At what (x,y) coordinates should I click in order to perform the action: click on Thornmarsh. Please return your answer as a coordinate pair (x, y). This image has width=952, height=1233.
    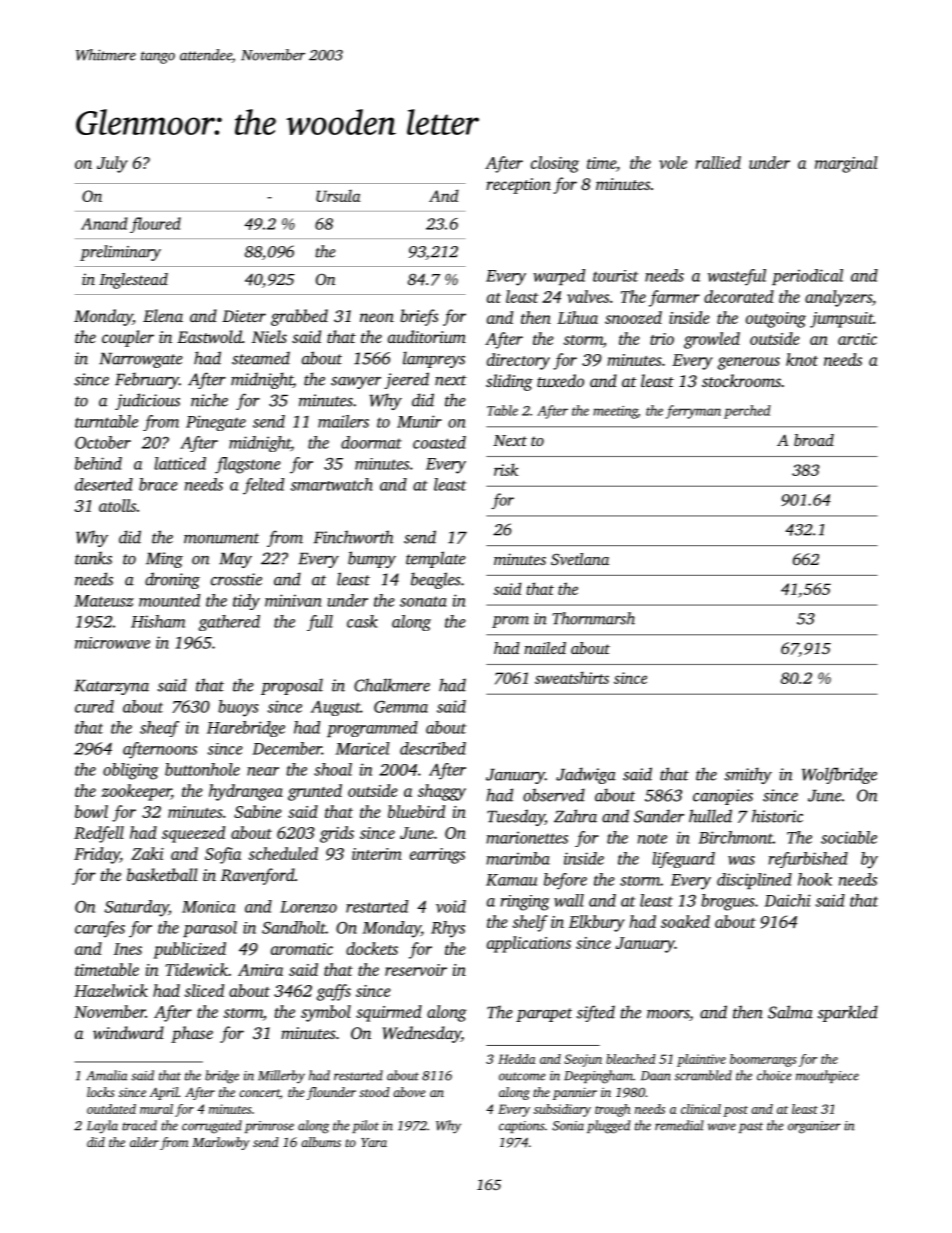
    Looking at the image, I should click on (593, 618).
